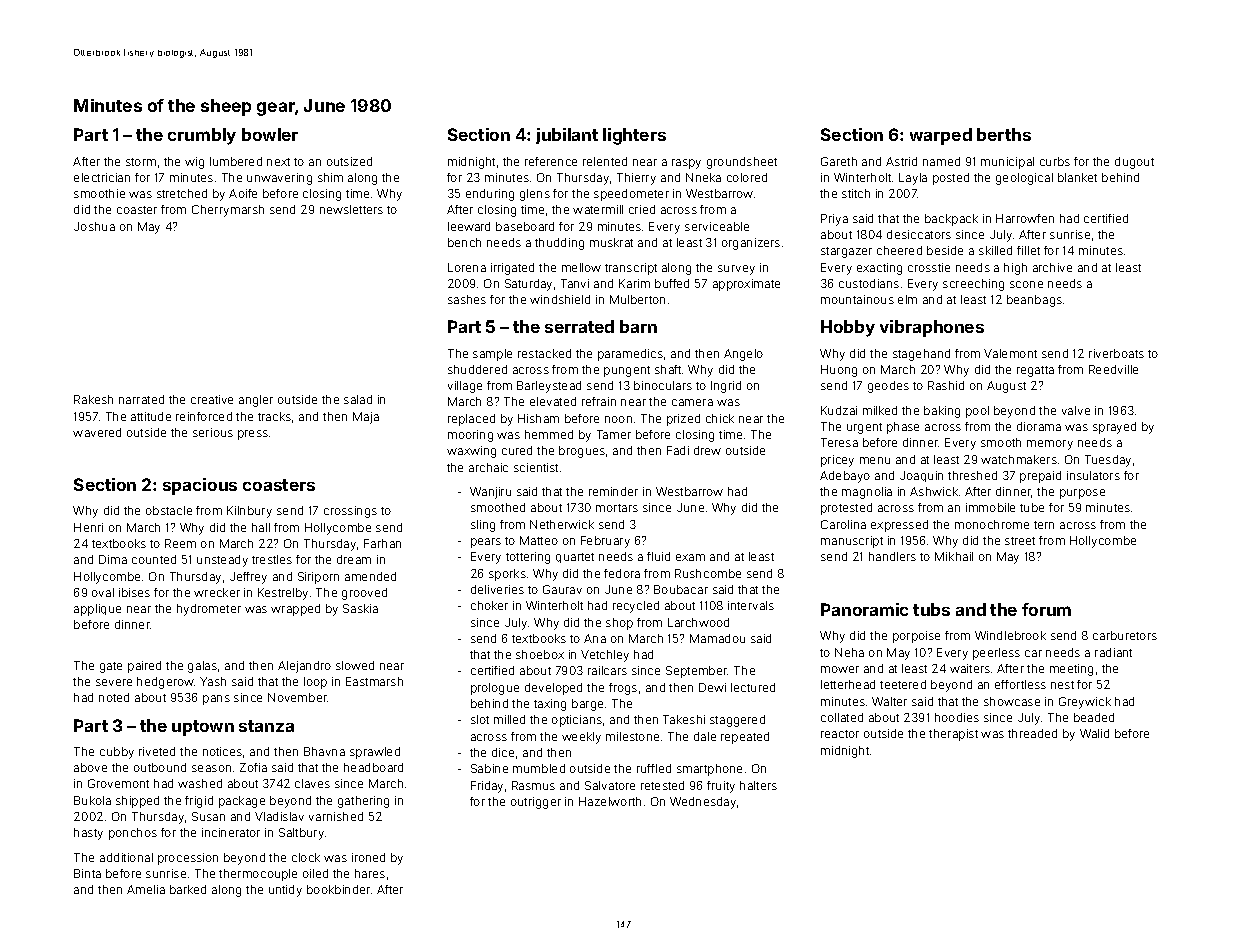  I want to click on Walid, so click(1094, 733).
